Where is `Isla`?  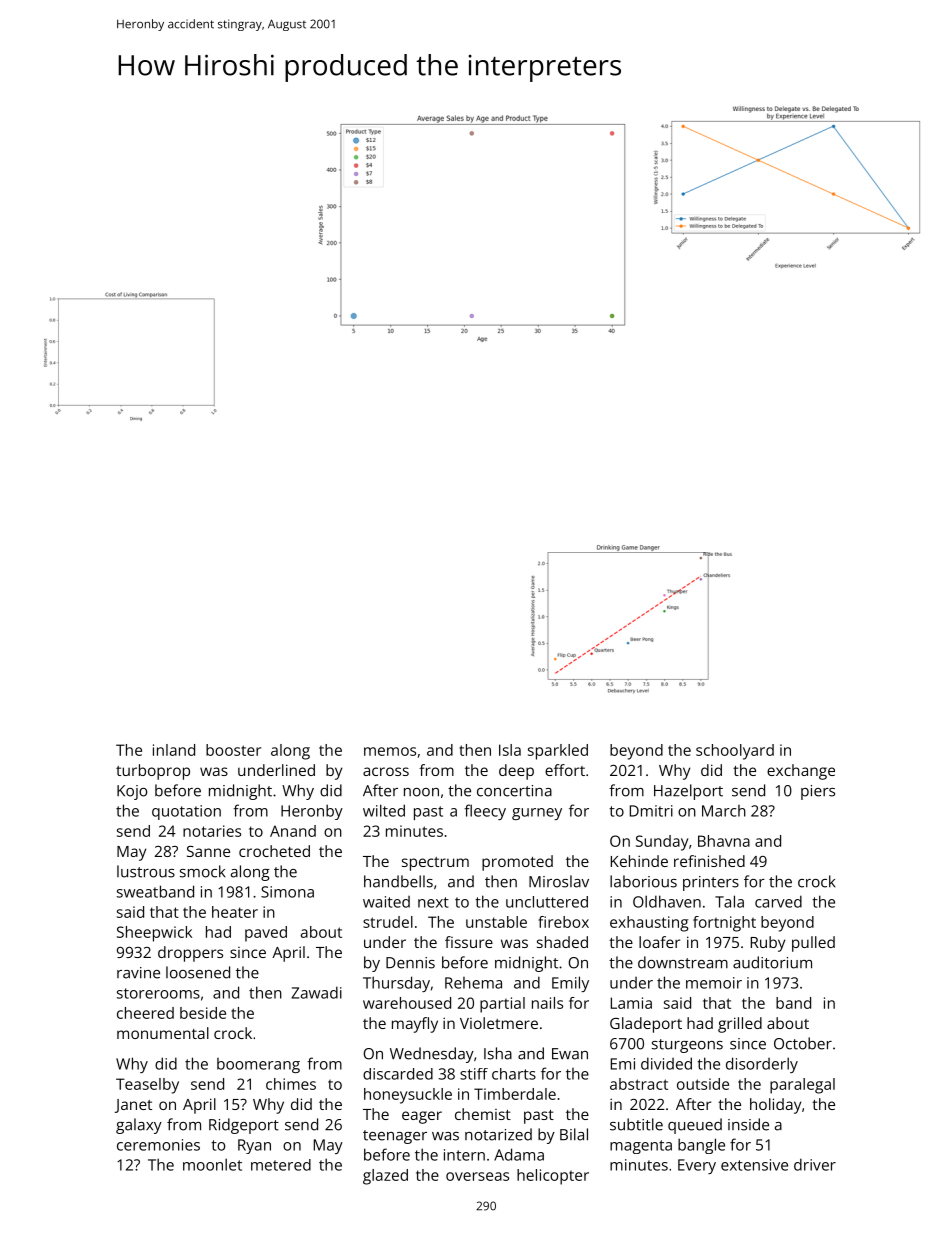
Isla is located at coordinates (510, 750).
